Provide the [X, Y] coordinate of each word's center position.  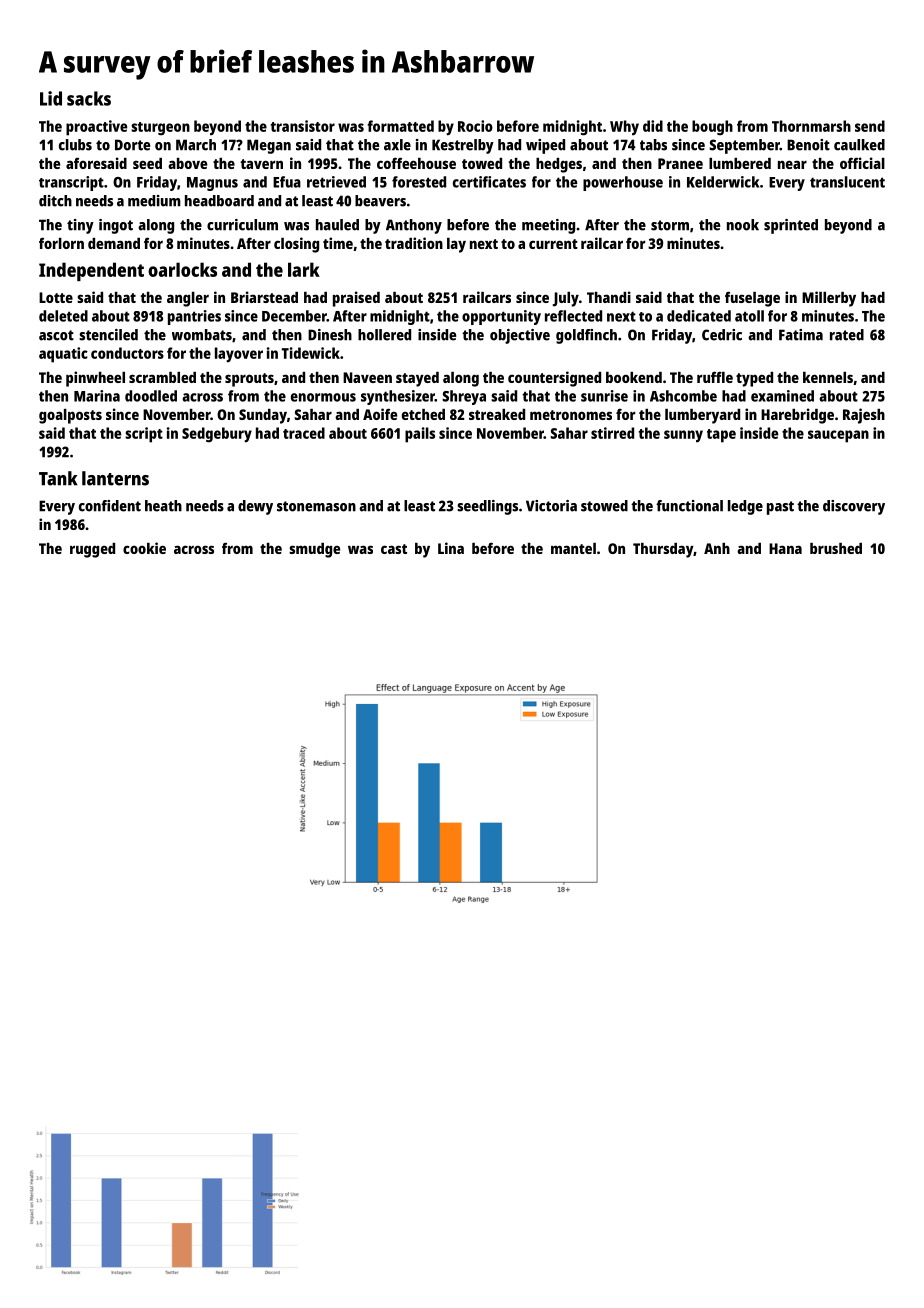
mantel [573, 548]
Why [624, 128]
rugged [92, 550]
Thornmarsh [811, 126]
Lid [51, 98]
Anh [717, 548]
